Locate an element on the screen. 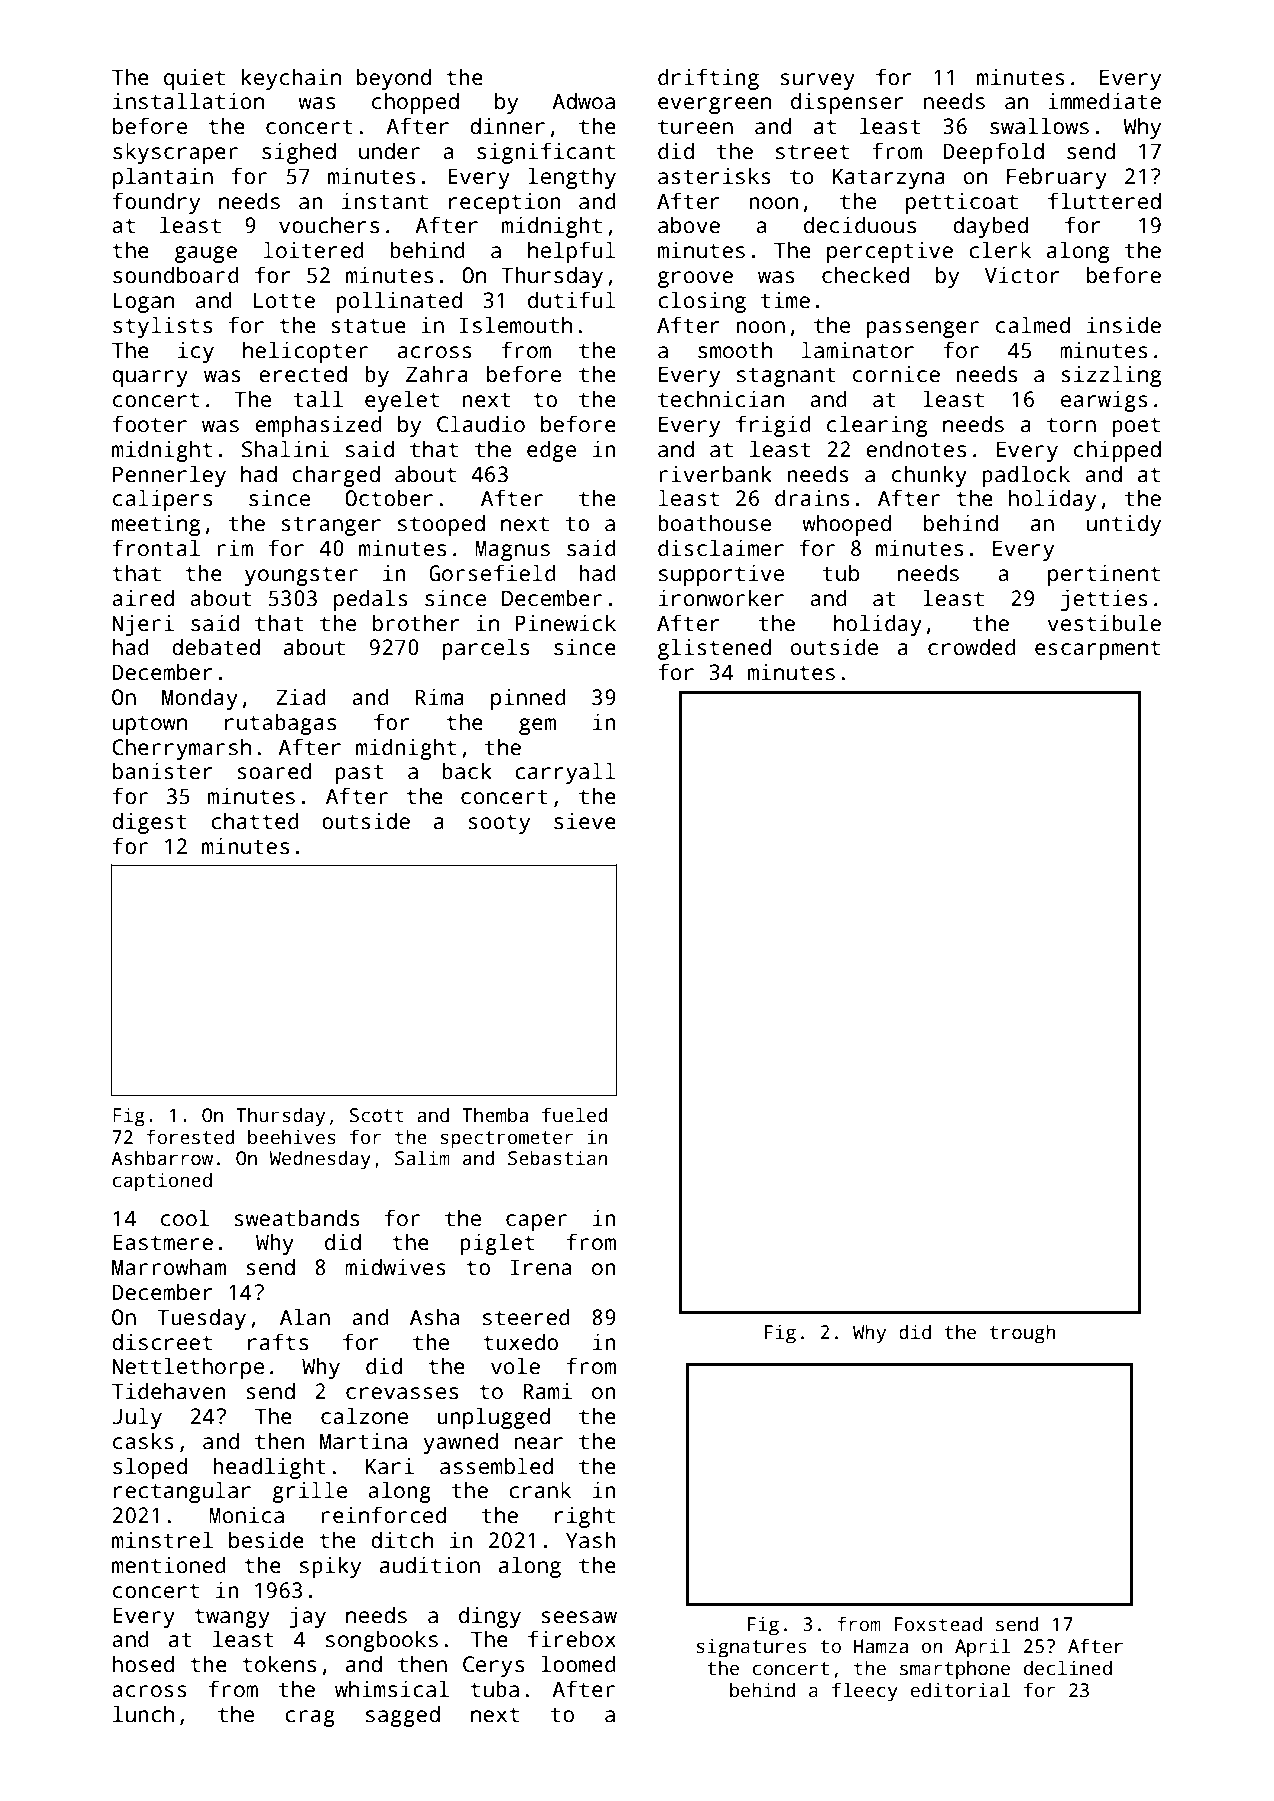  trough is located at coordinates (1023, 1334).
